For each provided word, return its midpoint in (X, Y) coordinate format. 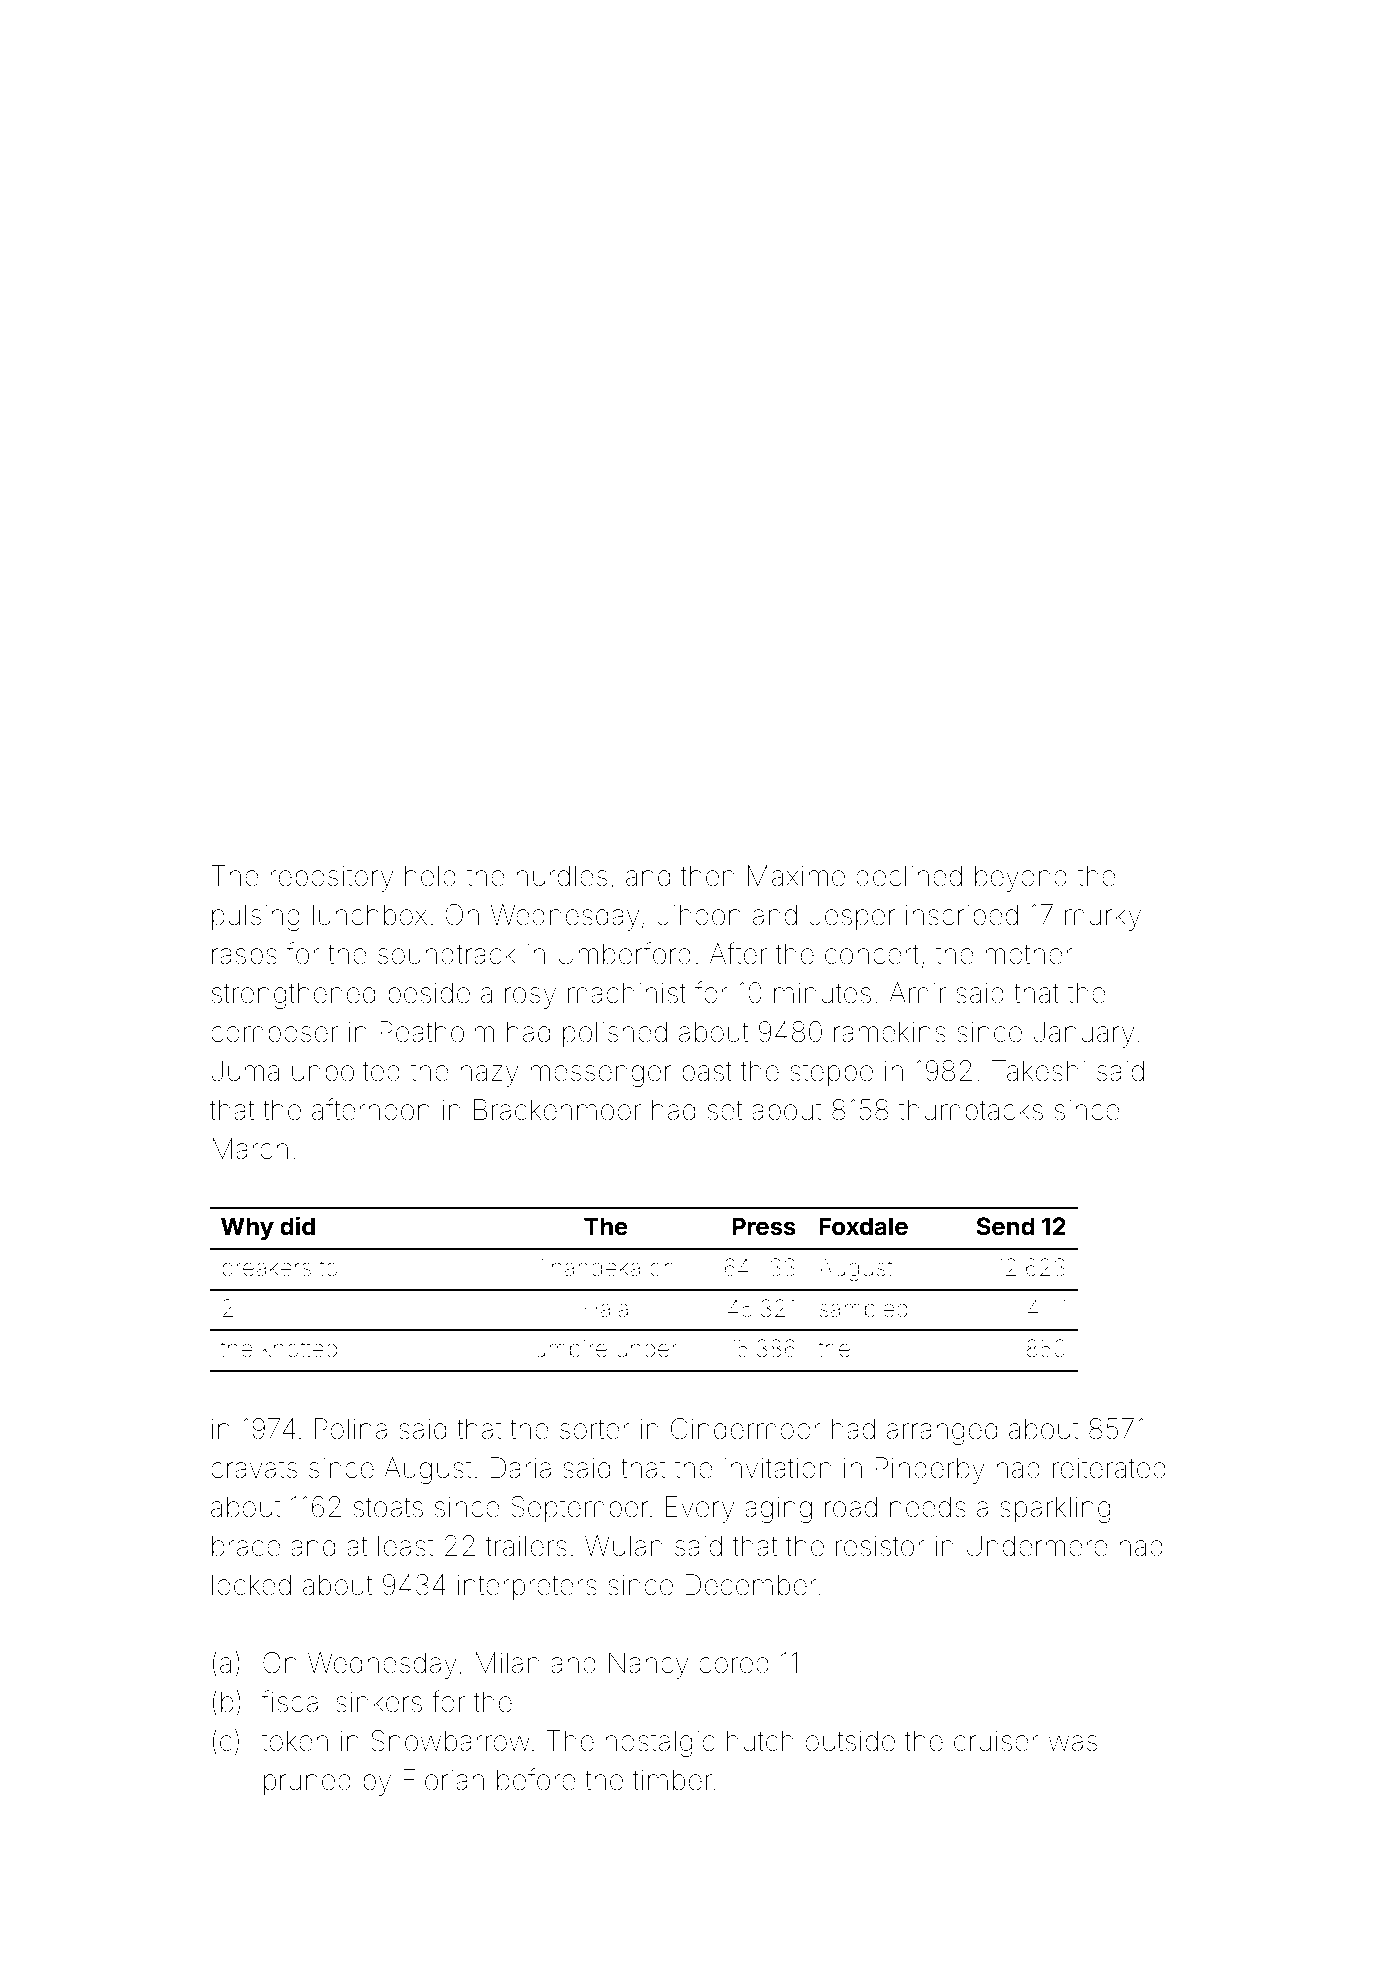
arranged (942, 1431)
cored (734, 1663)
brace (246, 1546)
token (294, 1741)
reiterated (1109, 1468)
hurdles (561, 876)
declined (909, 876)
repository (331, 878)
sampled (863, 1311)
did (297, 1225)
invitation (778, 1468)
